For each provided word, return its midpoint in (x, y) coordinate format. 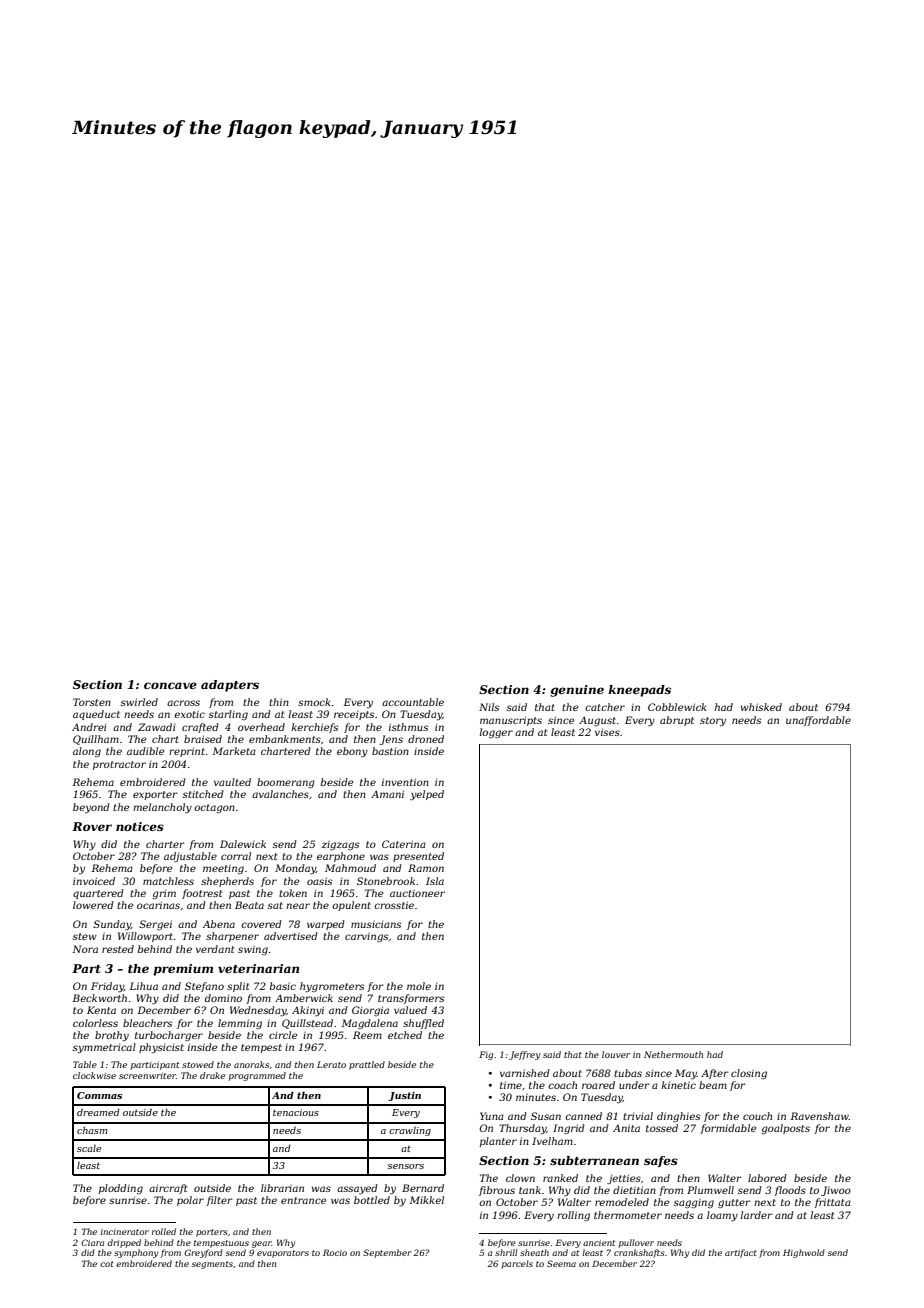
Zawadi (156, 727)
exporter (155, 795)
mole (419, 986)
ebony (352, 752)
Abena (219, 924)
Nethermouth (673, 1054)
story (713, 721)
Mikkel (426, 1200)
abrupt (677, 721)
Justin (404, 1096)
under (634, 1085)
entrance (303, 1200)
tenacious (296, 1112)
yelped (427, 795)
